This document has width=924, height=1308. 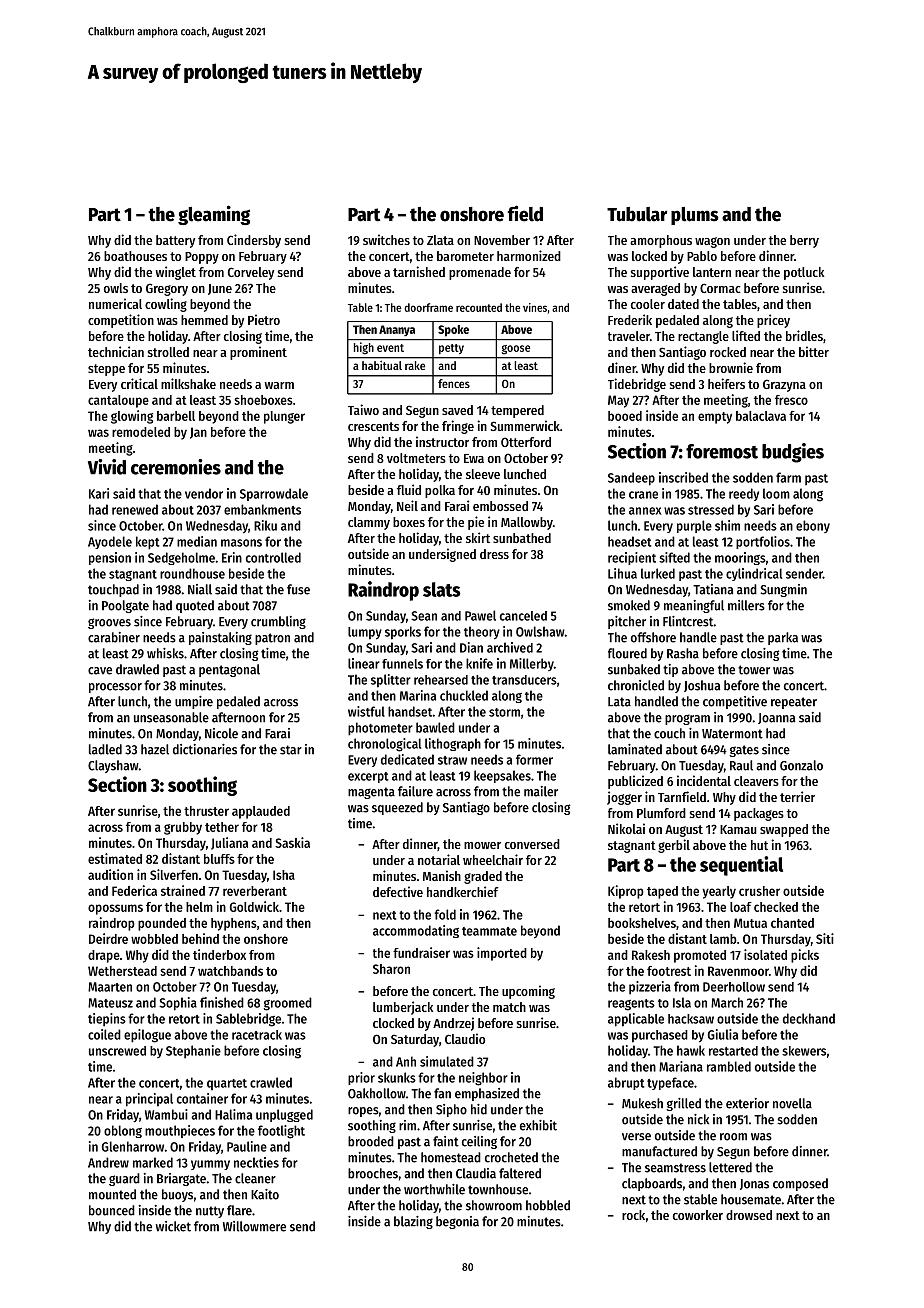 I want to click on Kamau, so click(x=738, y=829).
